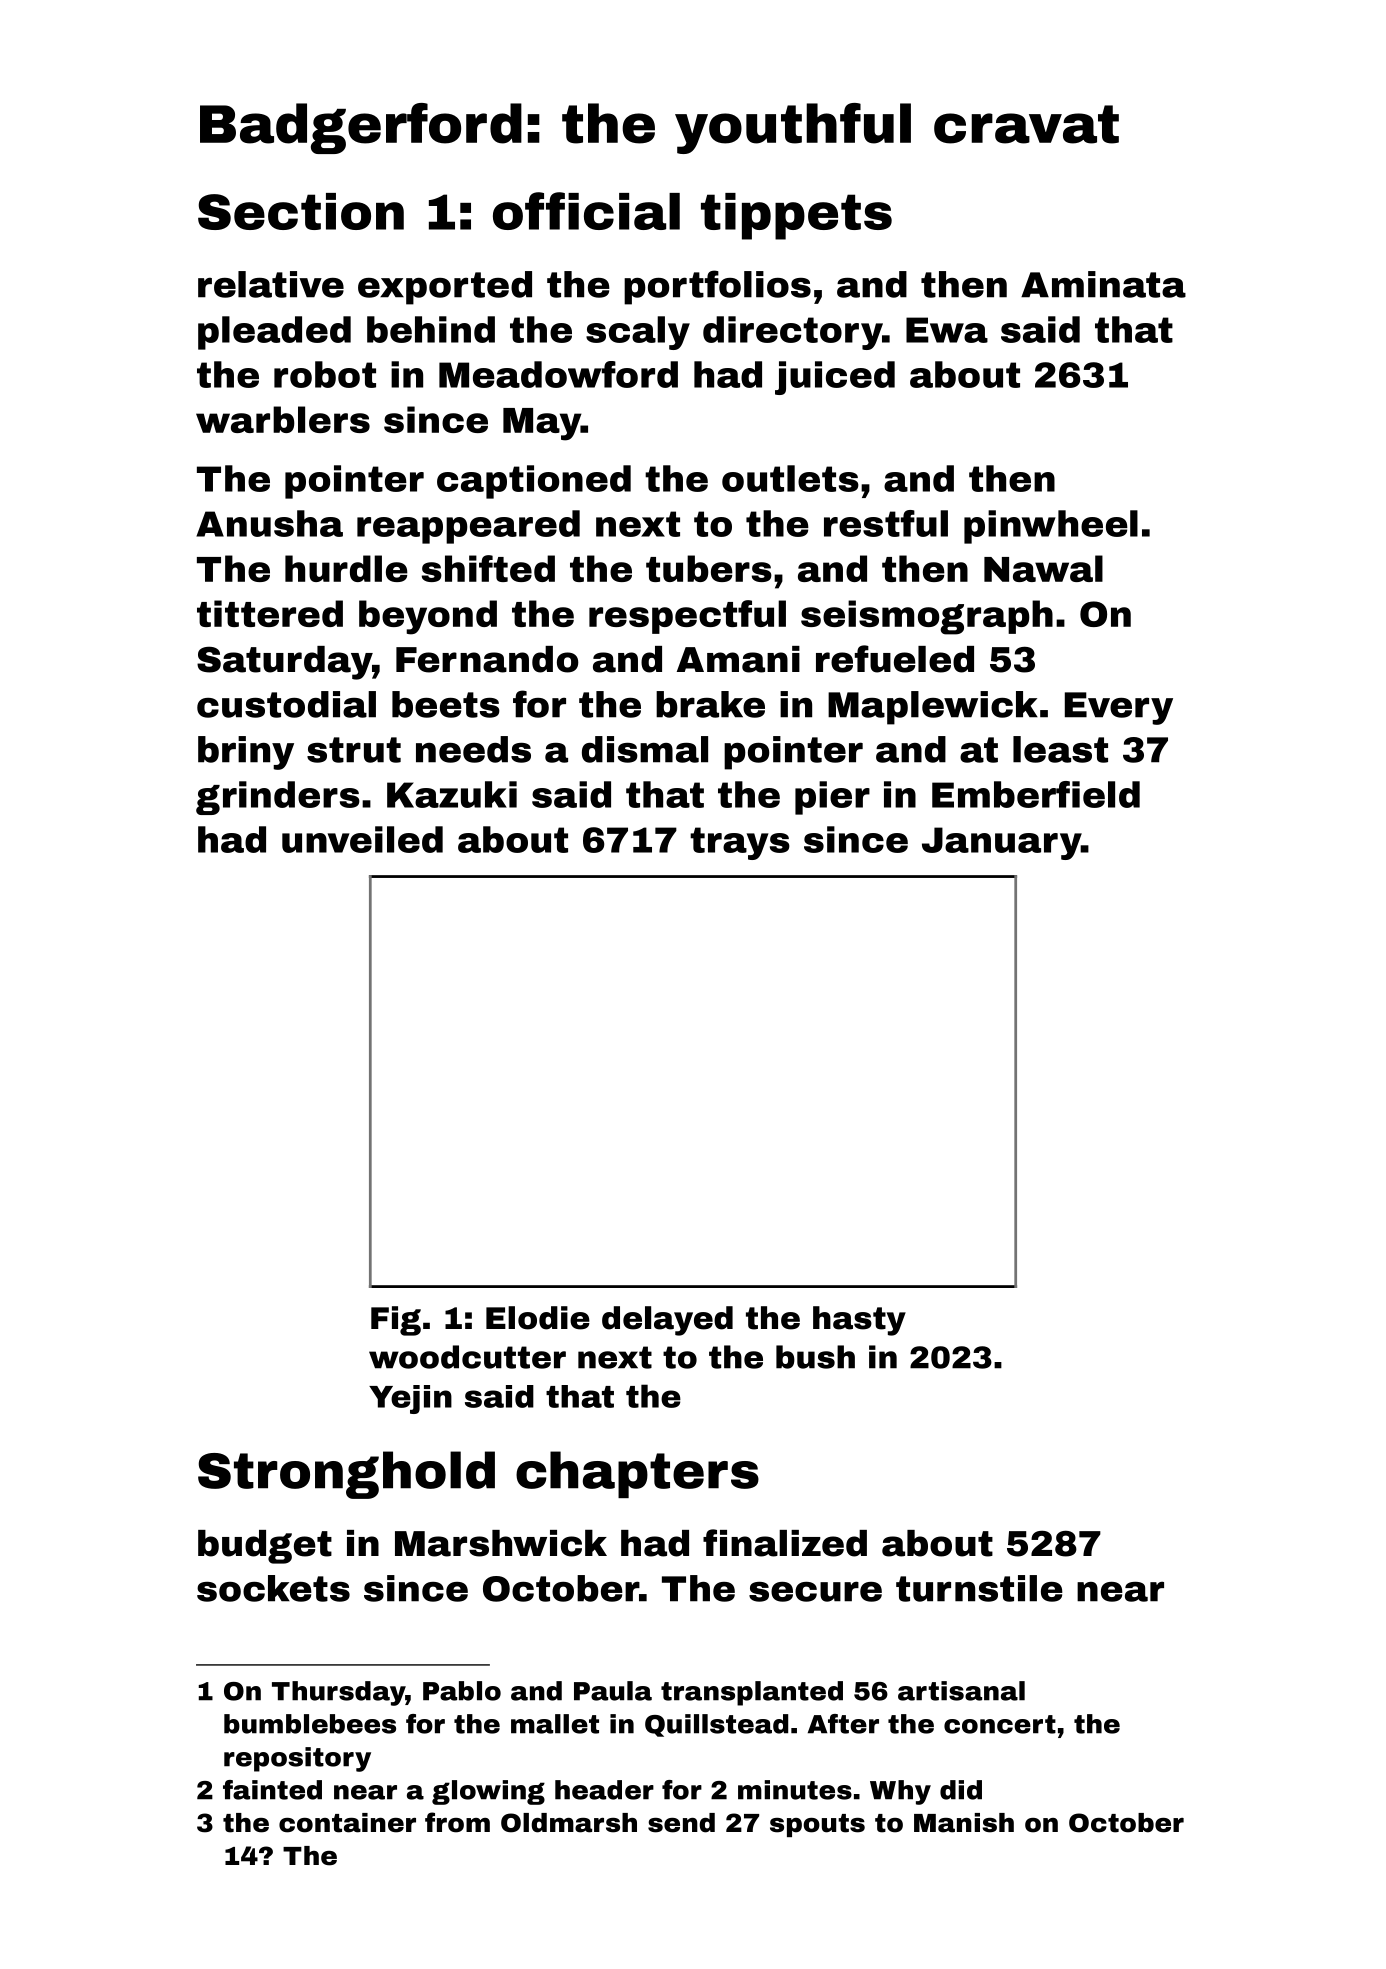 The height and width of the screenshot is (1969, 1386). What do you see at coordinates (1051, 527) in the screenshot?
I see `pinwheel` at bounding box center [1051, 527].
